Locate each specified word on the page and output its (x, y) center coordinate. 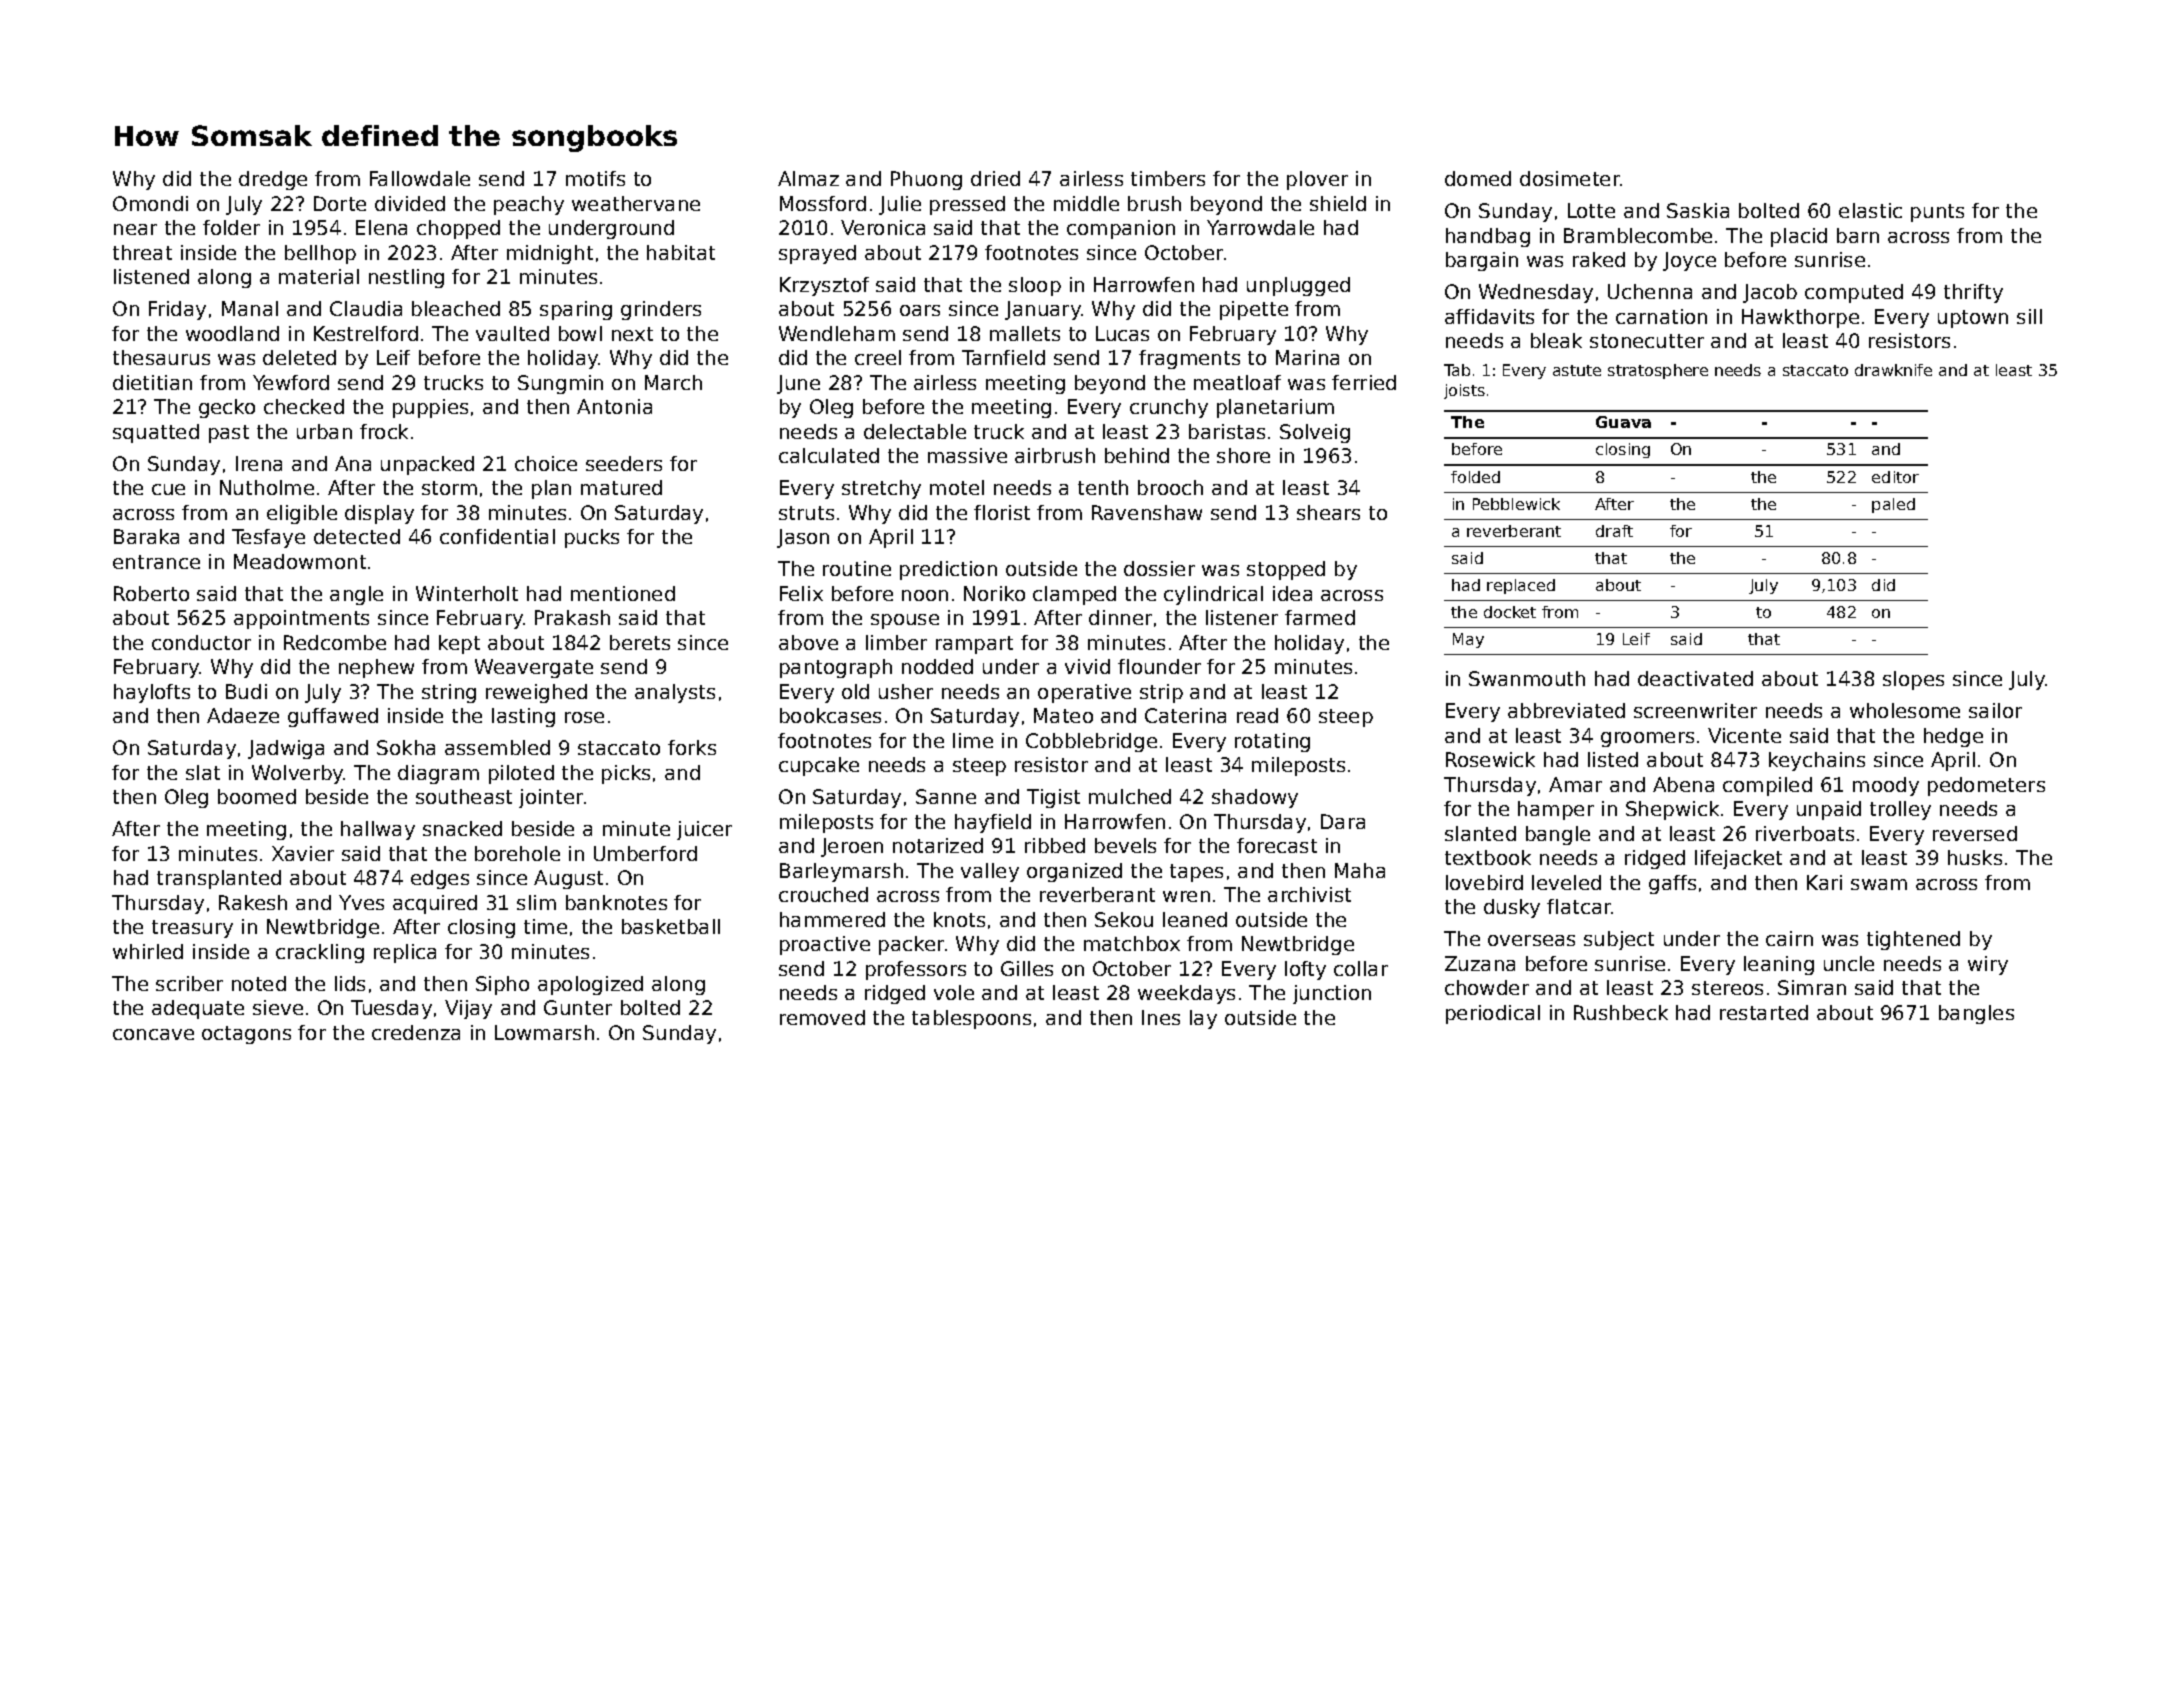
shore (1243, 455)
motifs (595, 178)
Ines (1161, 1017)
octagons (246, 1035)
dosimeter (1570, 178)
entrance (156, 562)
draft (1614, 531)
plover (1317, 180)
